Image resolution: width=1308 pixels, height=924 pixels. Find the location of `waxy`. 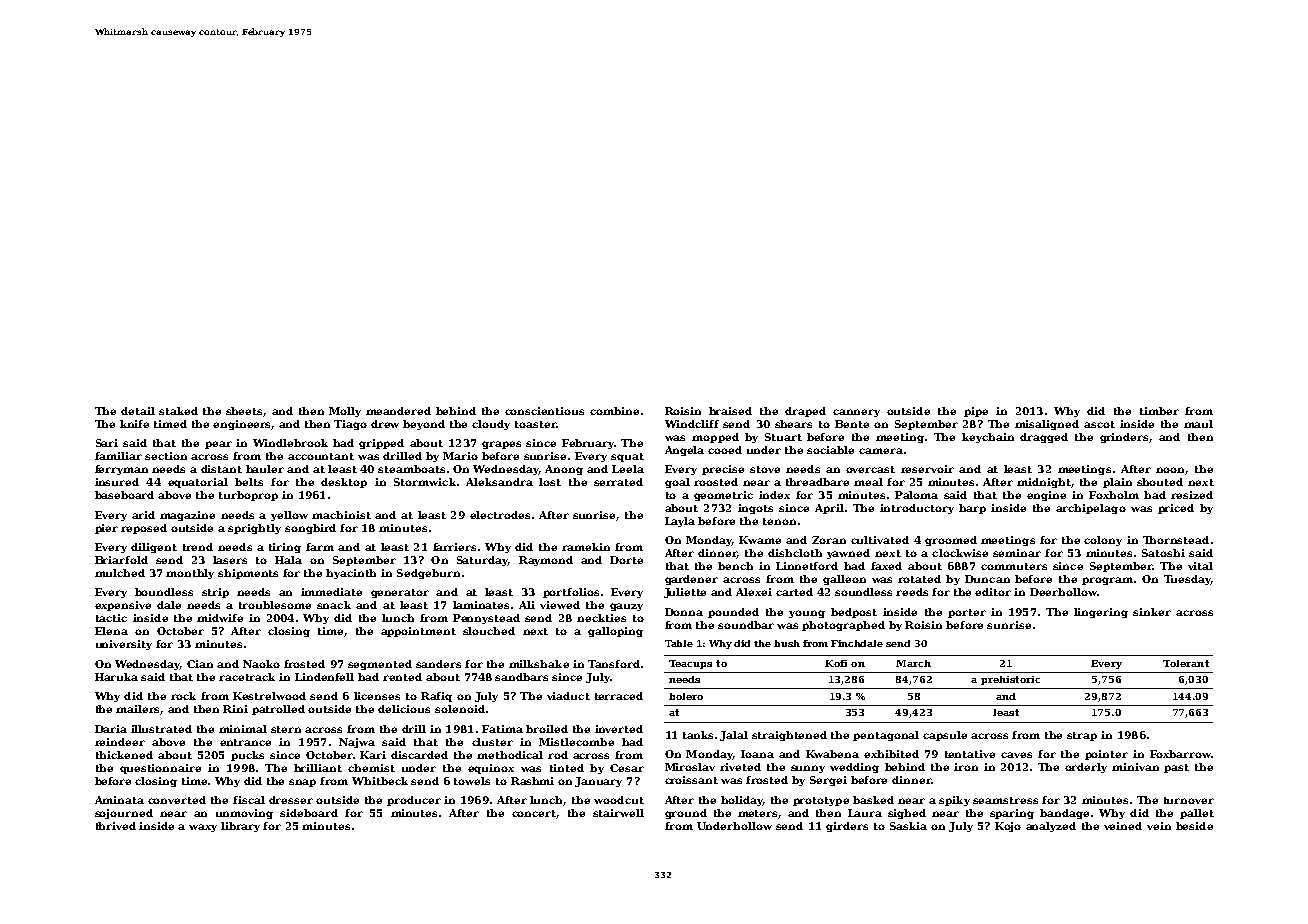

waxy is located at coordinates (203, 828).
